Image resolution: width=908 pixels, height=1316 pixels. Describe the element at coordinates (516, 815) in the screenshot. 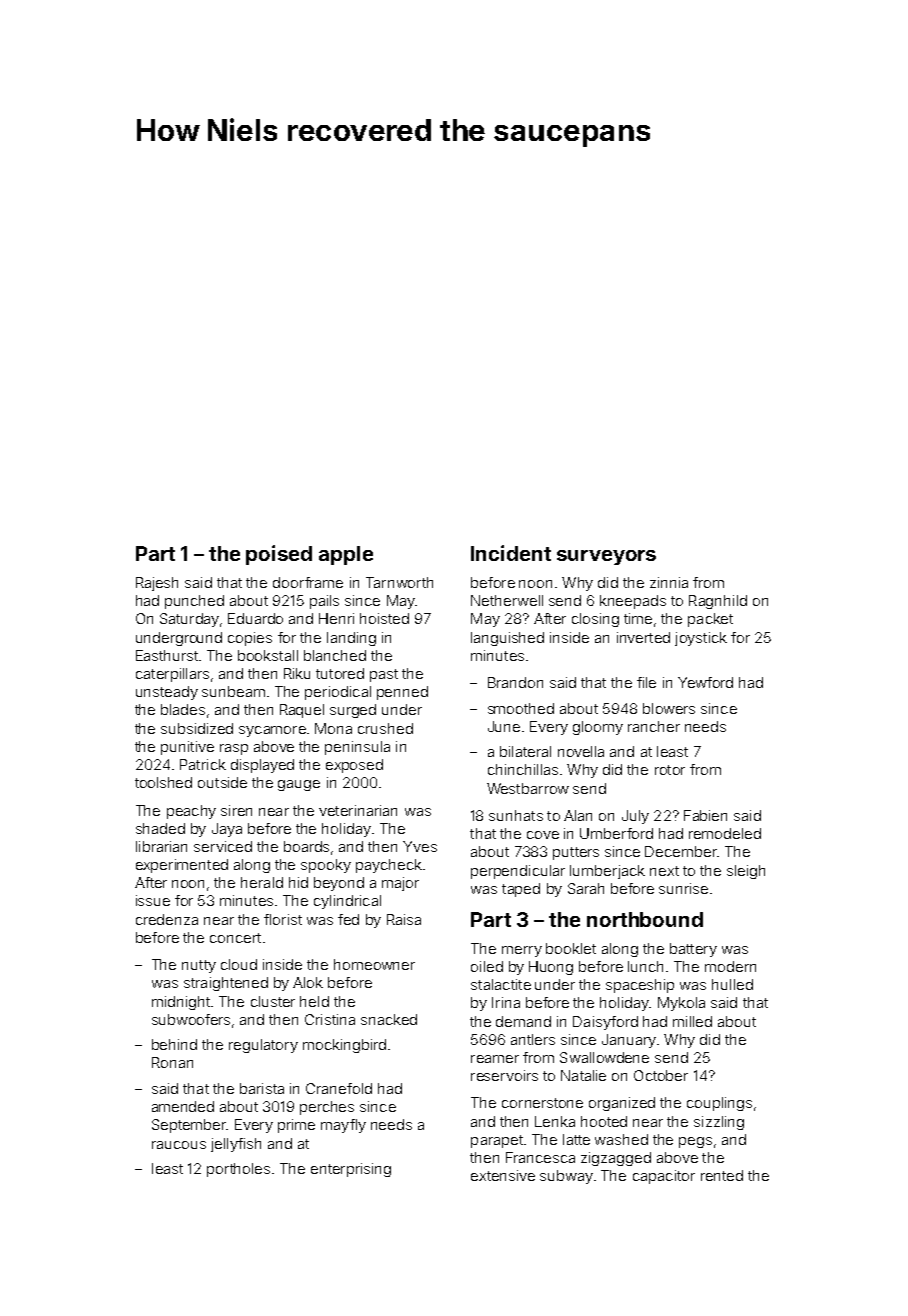

I see `sunhats` at that location.
